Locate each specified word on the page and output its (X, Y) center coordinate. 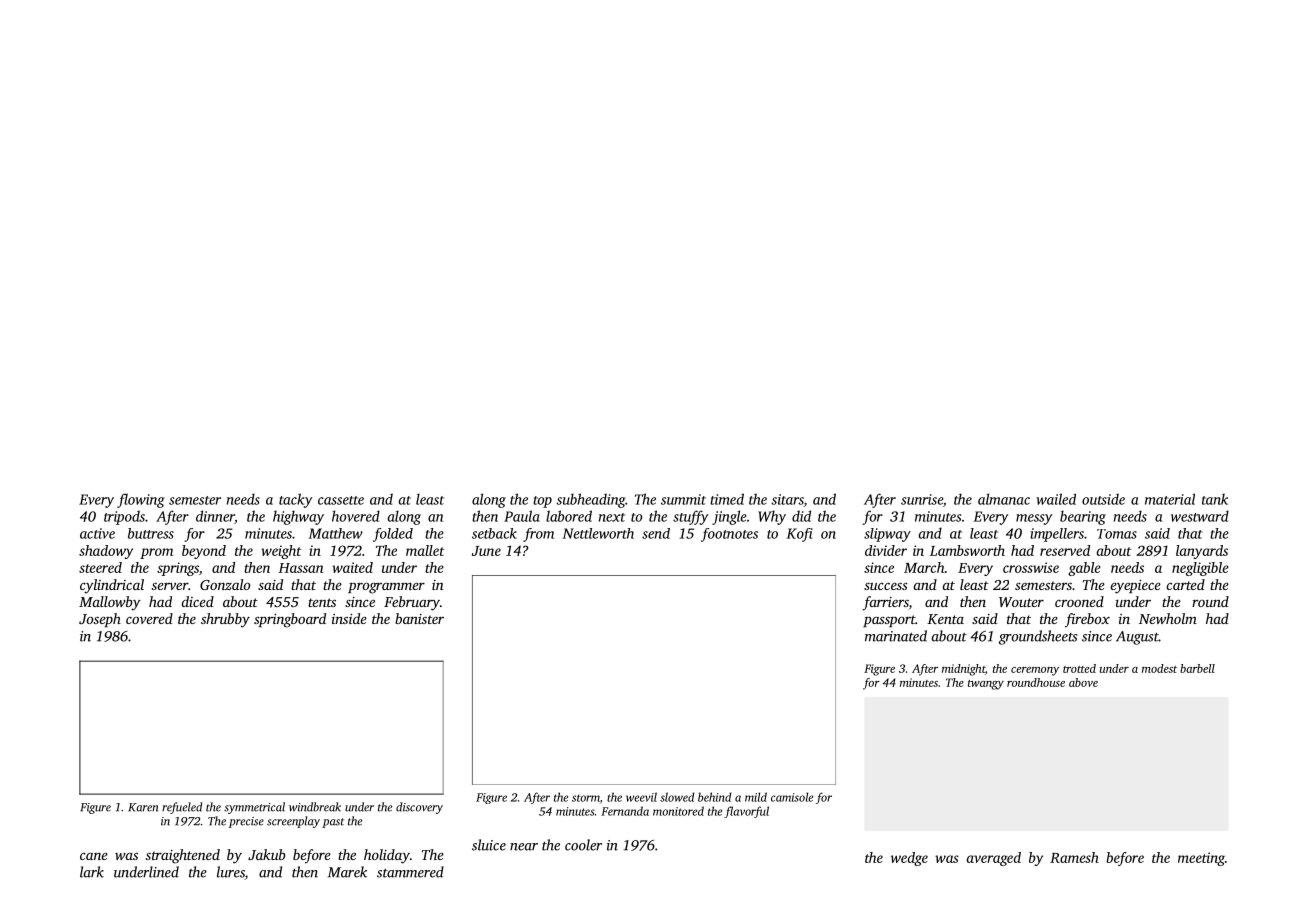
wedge (909, 859)
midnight (963, 670)
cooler (583, 845)
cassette (341, 500)
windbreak (315, 807)
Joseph (100, 620)
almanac (1004, 499)
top (542, 502)
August (1137, 638)
